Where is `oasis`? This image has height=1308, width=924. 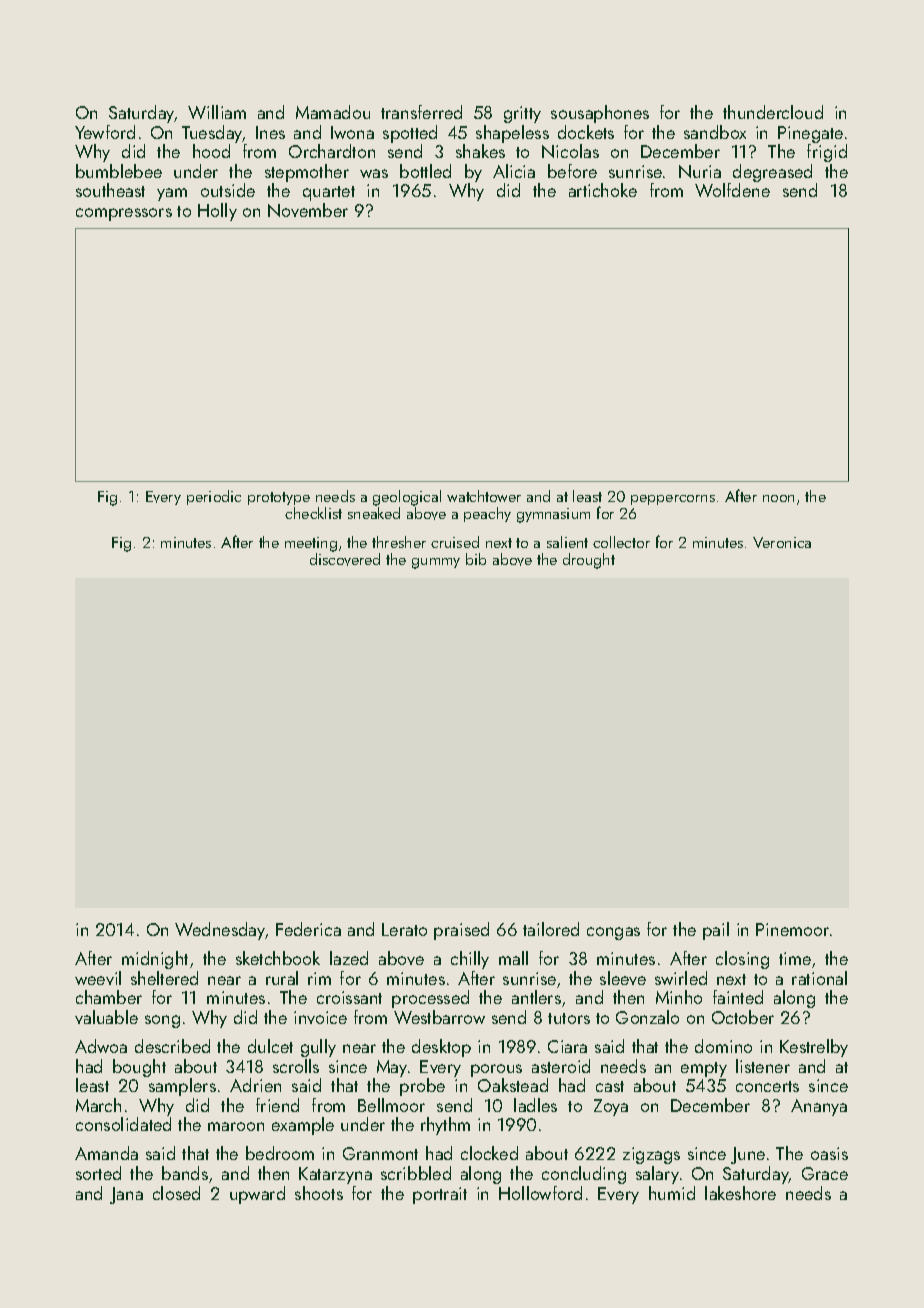 oasis is located at coordinates (829, 1153).
